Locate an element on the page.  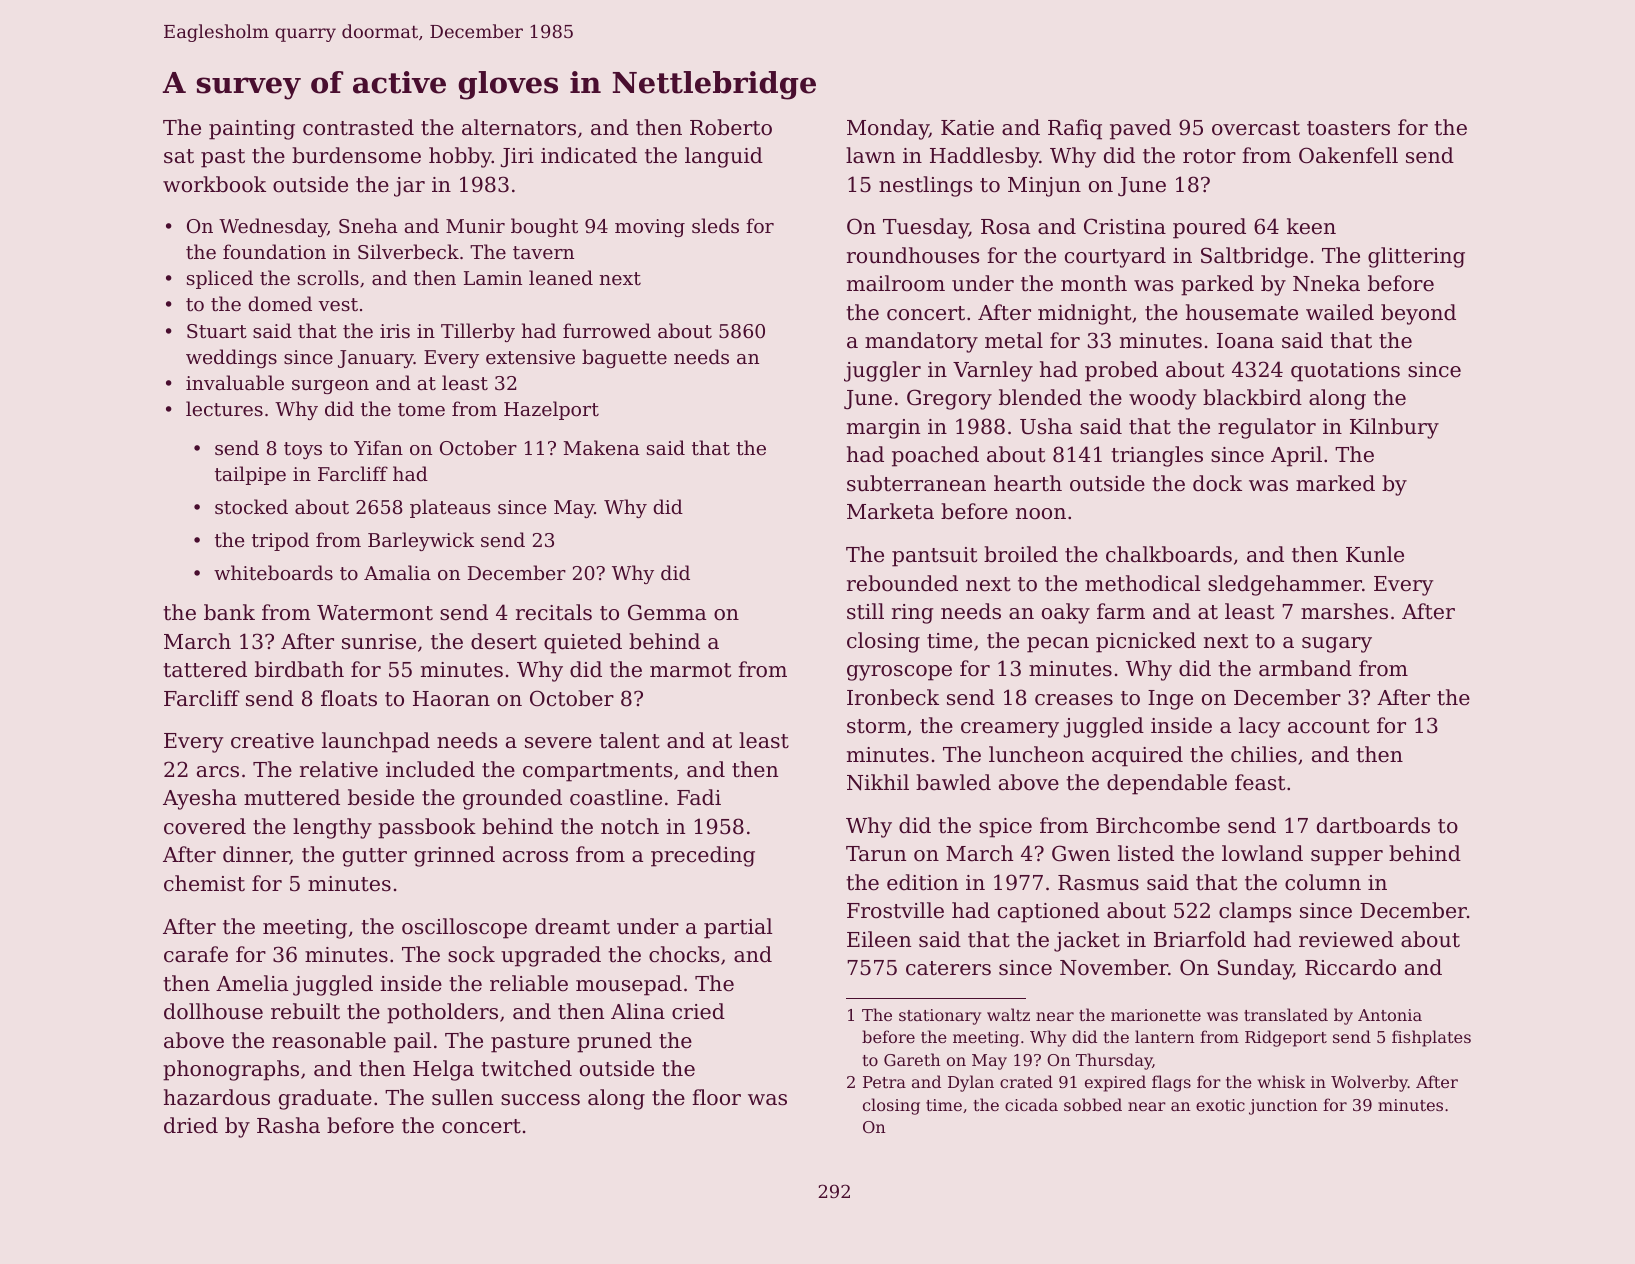
marmot is located at coordinates (690, 670).
